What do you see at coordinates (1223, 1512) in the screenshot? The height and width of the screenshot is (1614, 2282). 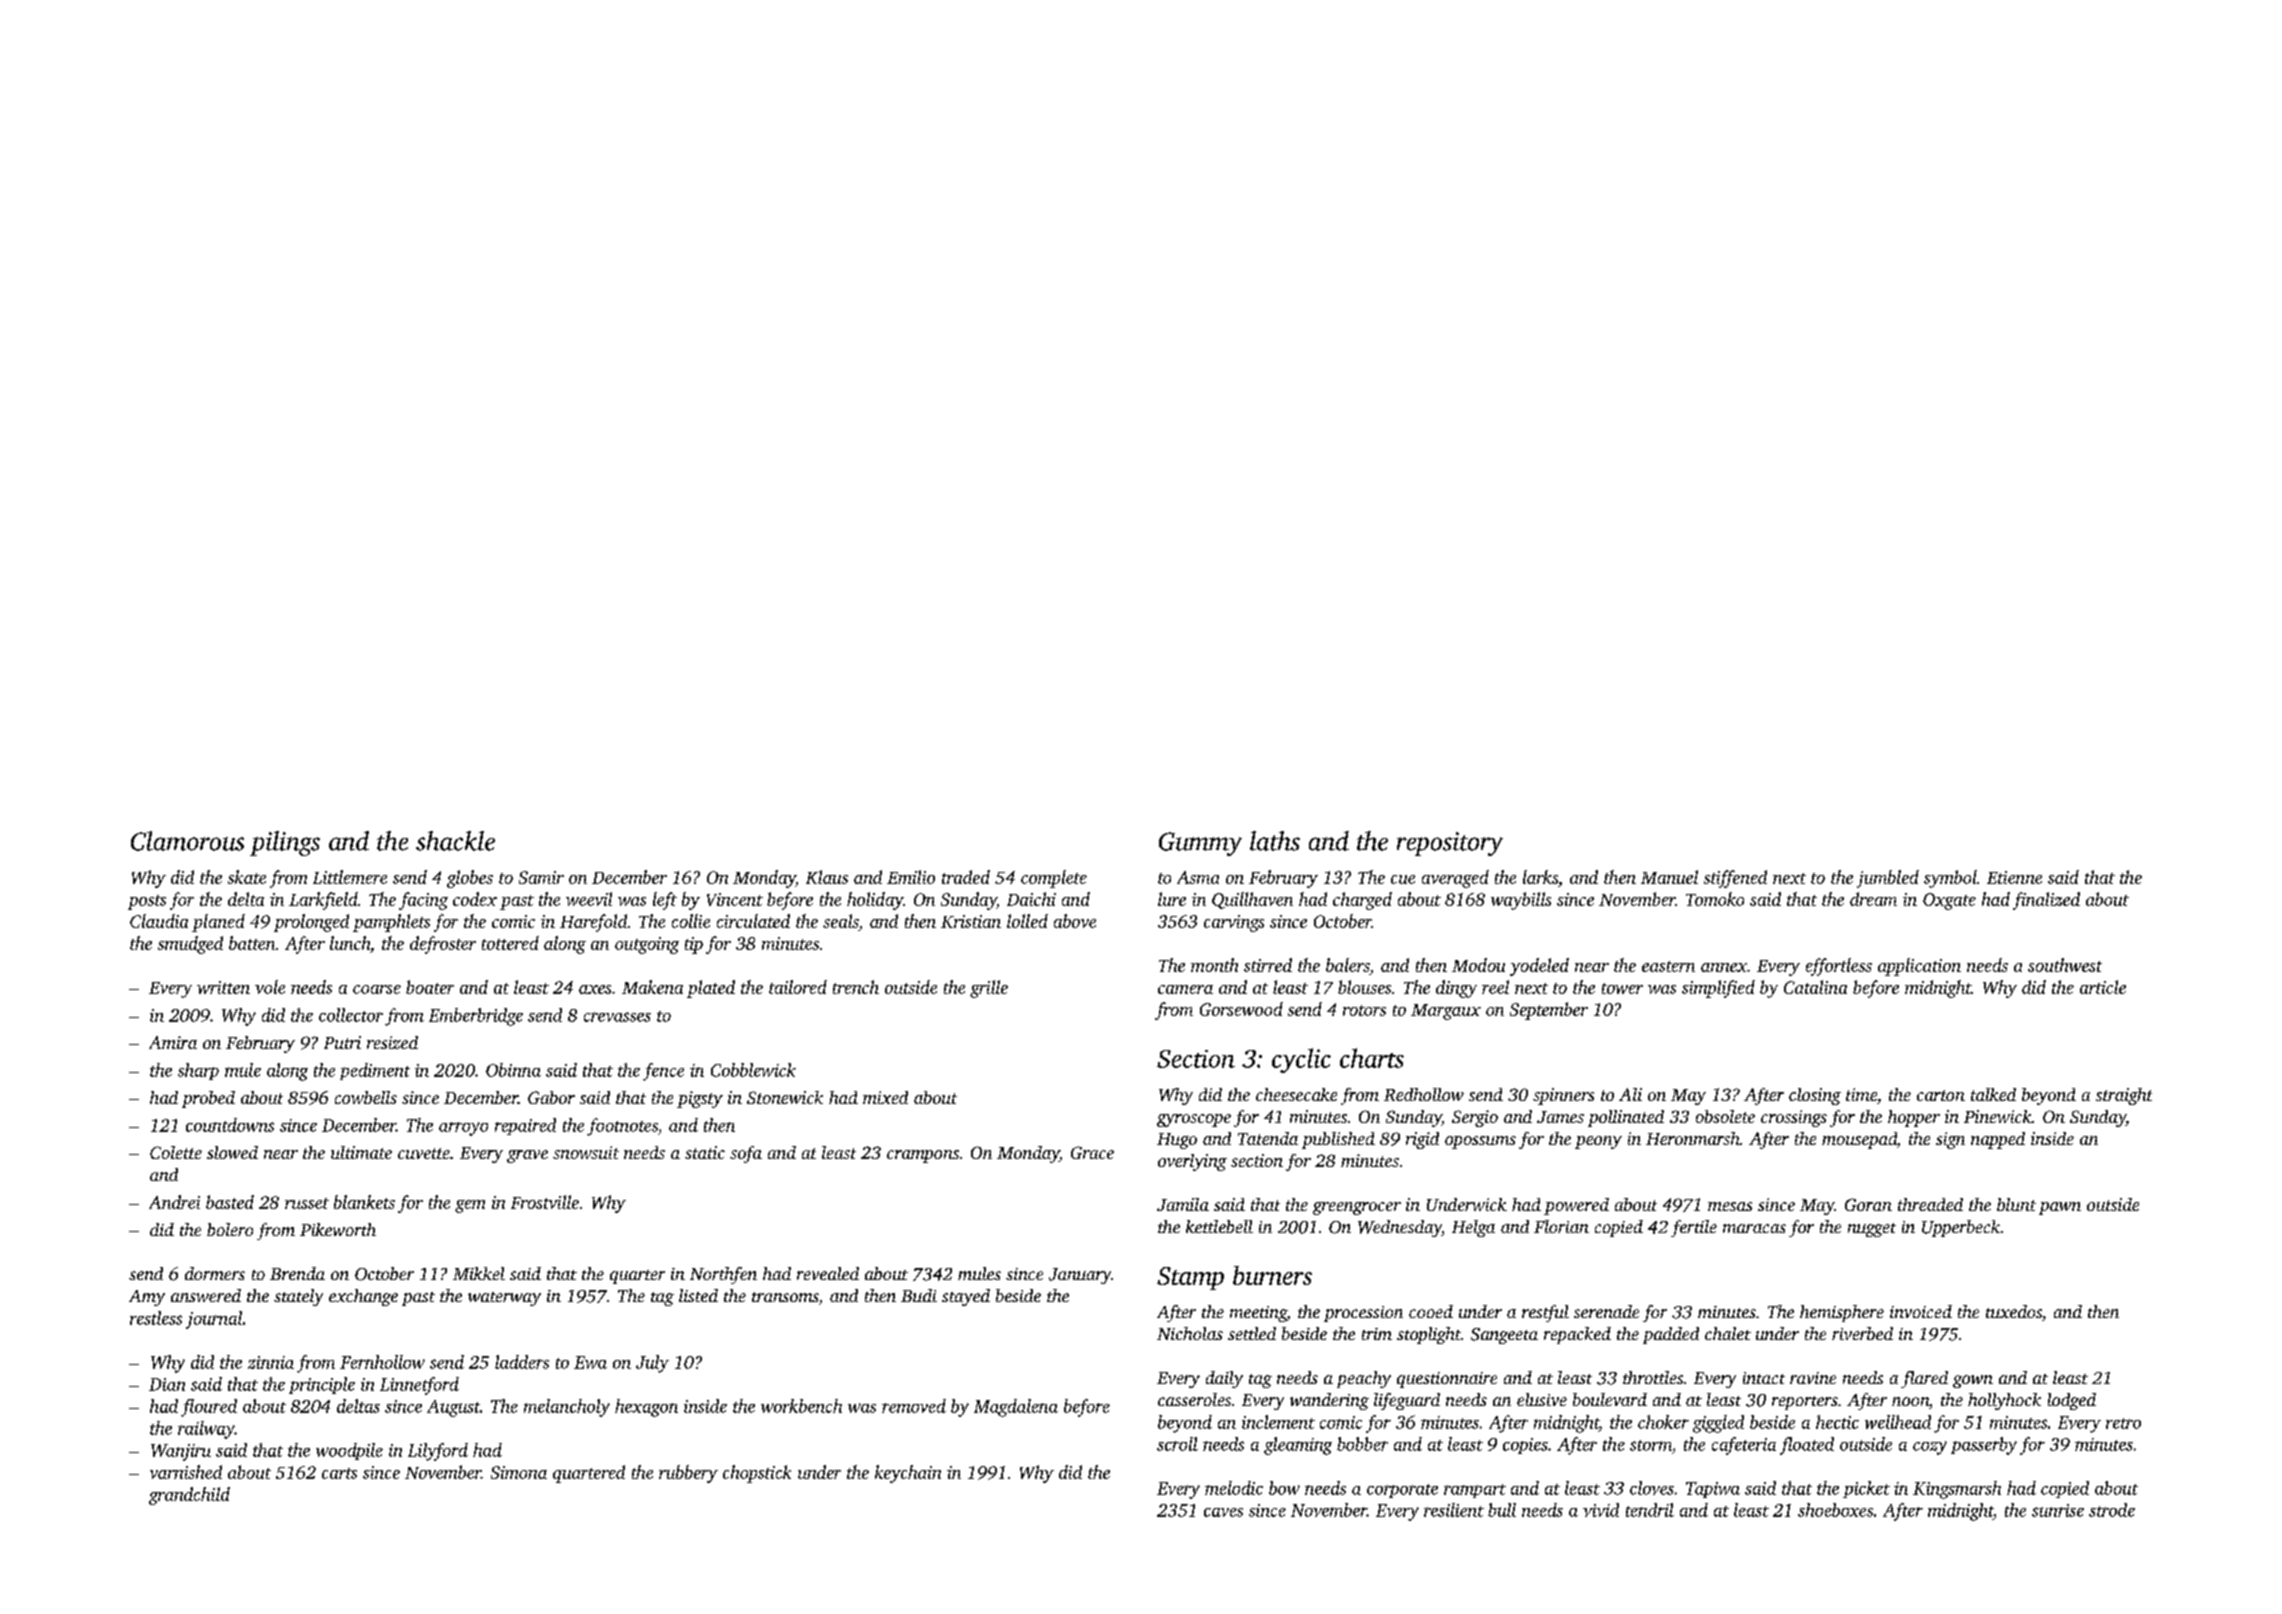 I see `caves` at bounding box center [1223, 1512].
